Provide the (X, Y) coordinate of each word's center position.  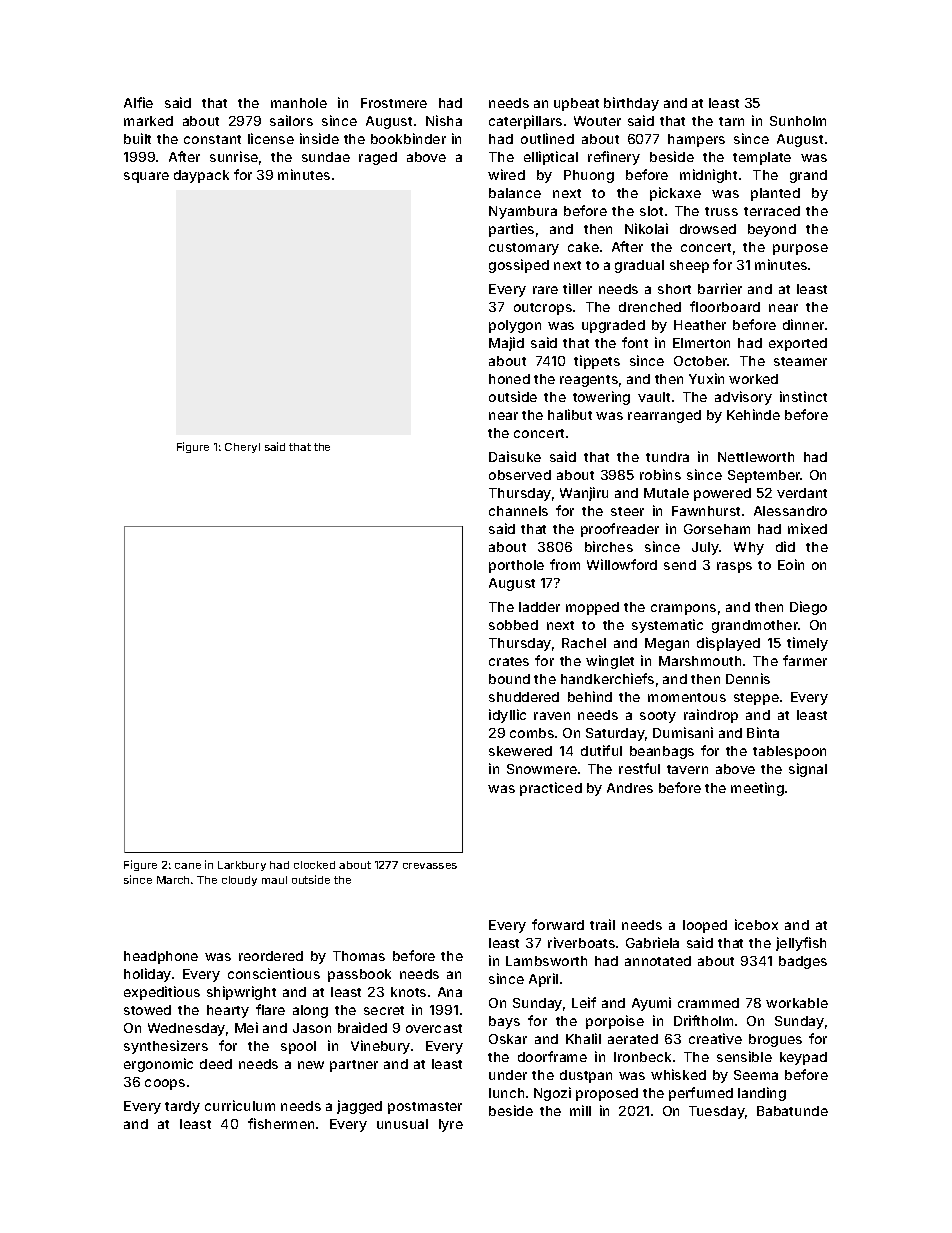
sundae (326, 157)
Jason (312, 1028)
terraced (772, 211)
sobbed (513, 625)
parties (511, 230)
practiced (551, 789)
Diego (808, 608)
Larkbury (242, 866)
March (173, 880)
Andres (630, 788)
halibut (570, 414)
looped (705, 926)
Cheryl (242, 448)
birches (609, 546)
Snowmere (542, 769)
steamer (800, 361)
